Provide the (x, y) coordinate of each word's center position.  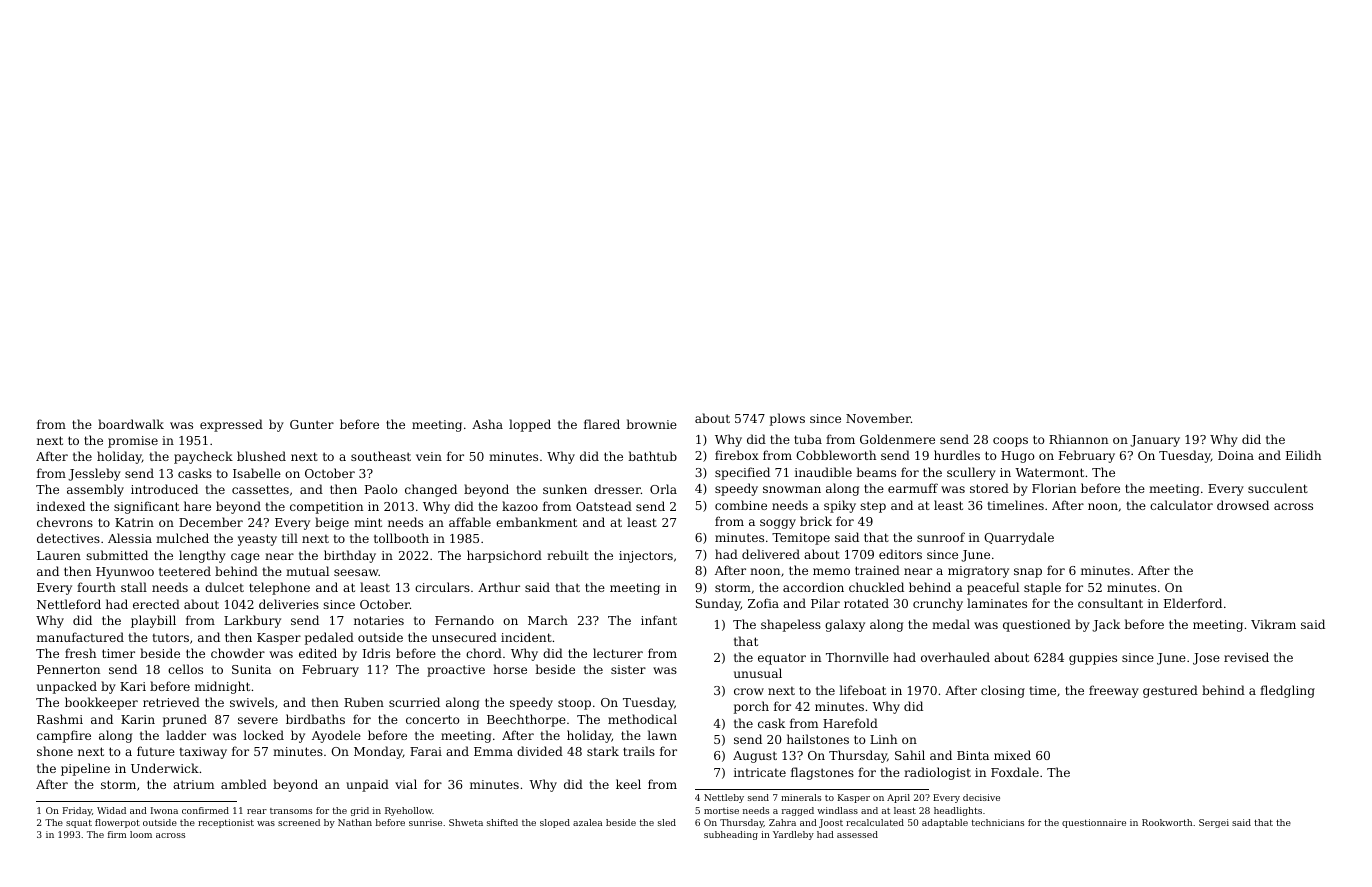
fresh (80, 653)
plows (787, 419)
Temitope (801, 539)
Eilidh (1303, 455)
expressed (231, 425)
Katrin (134, 522)
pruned (185, 720)
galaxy (845, 625)
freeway (1114, 691)
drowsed (1243, 505)
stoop (574, 704)
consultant (1110, 603)
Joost (831, 823)
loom (141, 834)
